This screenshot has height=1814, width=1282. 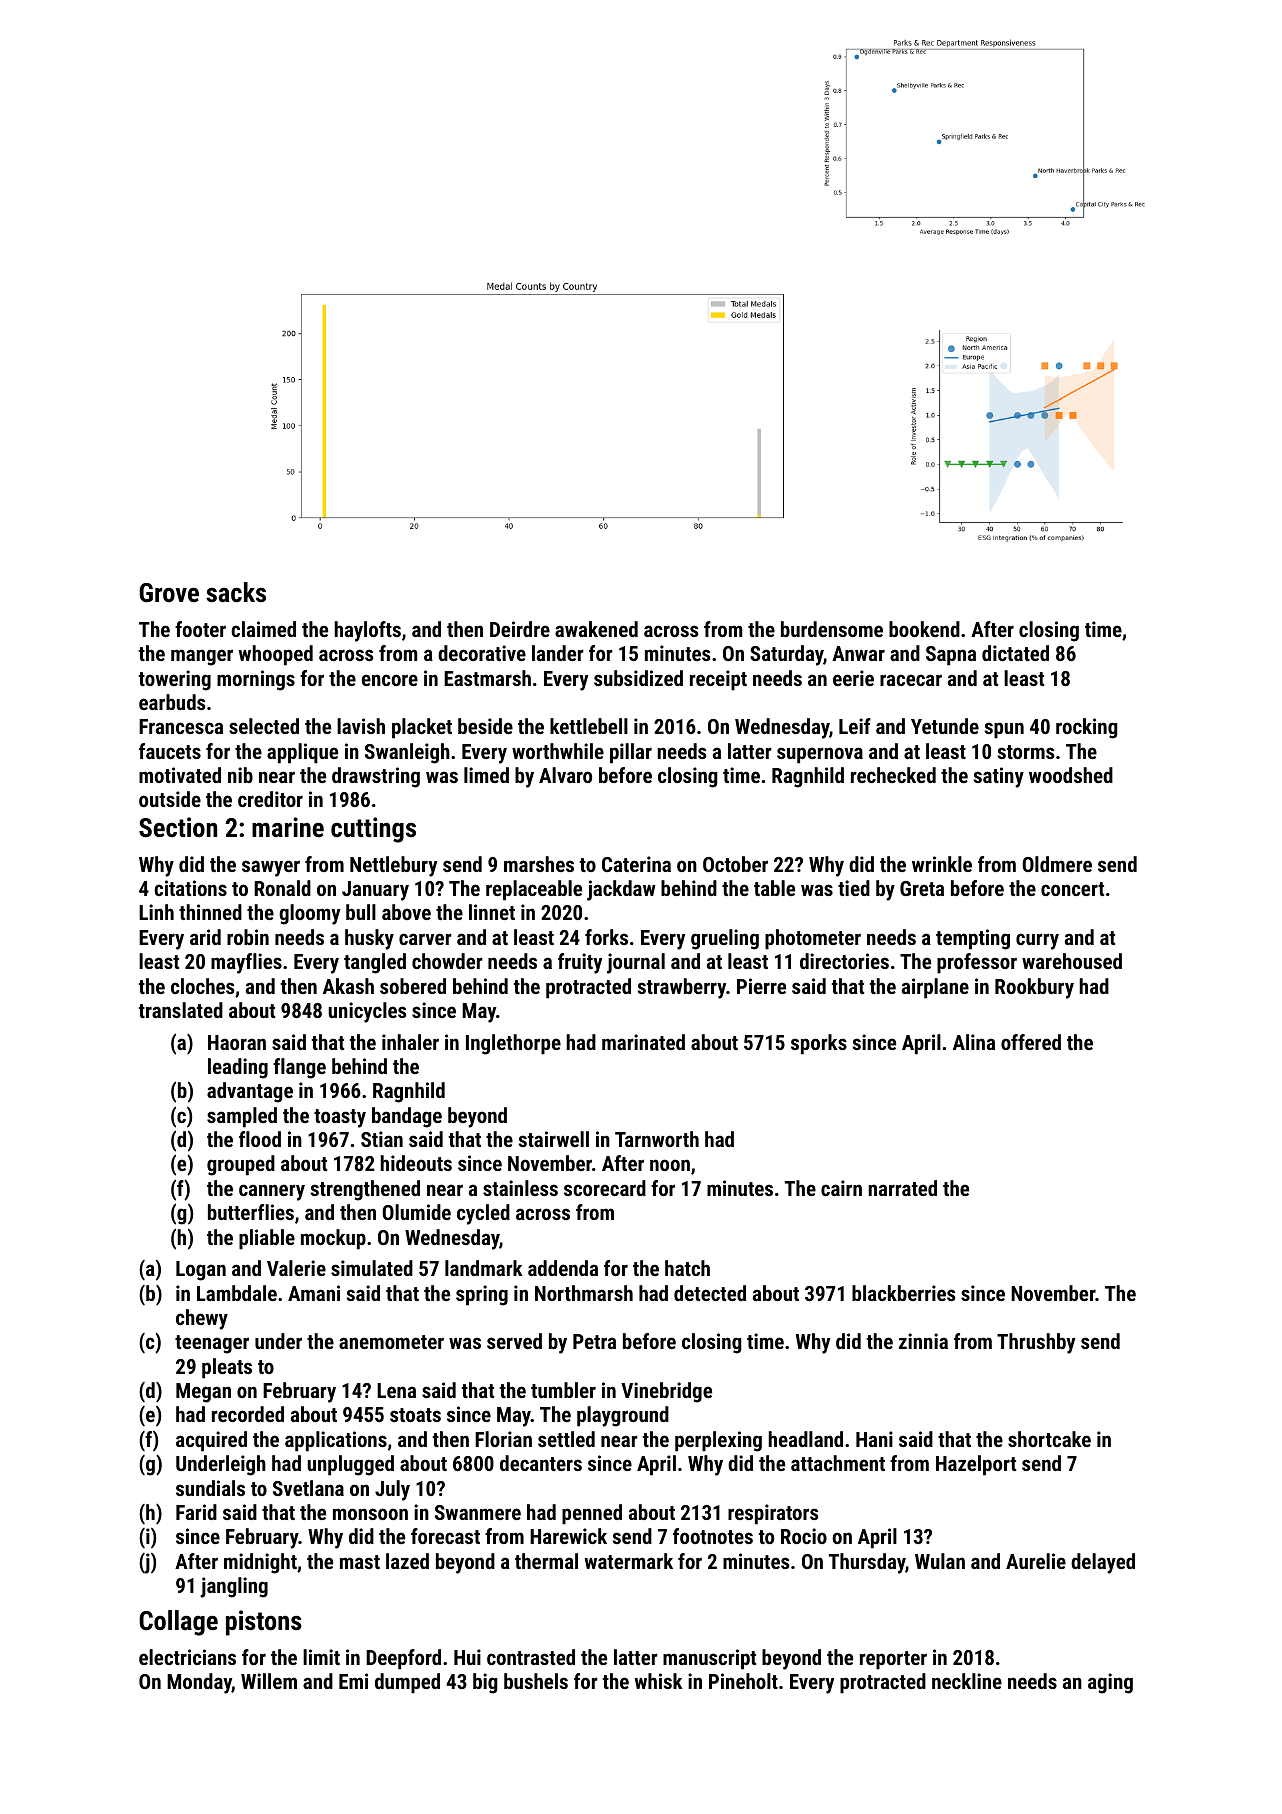 What do you see at coordinates (202, 1319) in the screenshot?
I see `chewy` at bounding box center [202, 1319].
